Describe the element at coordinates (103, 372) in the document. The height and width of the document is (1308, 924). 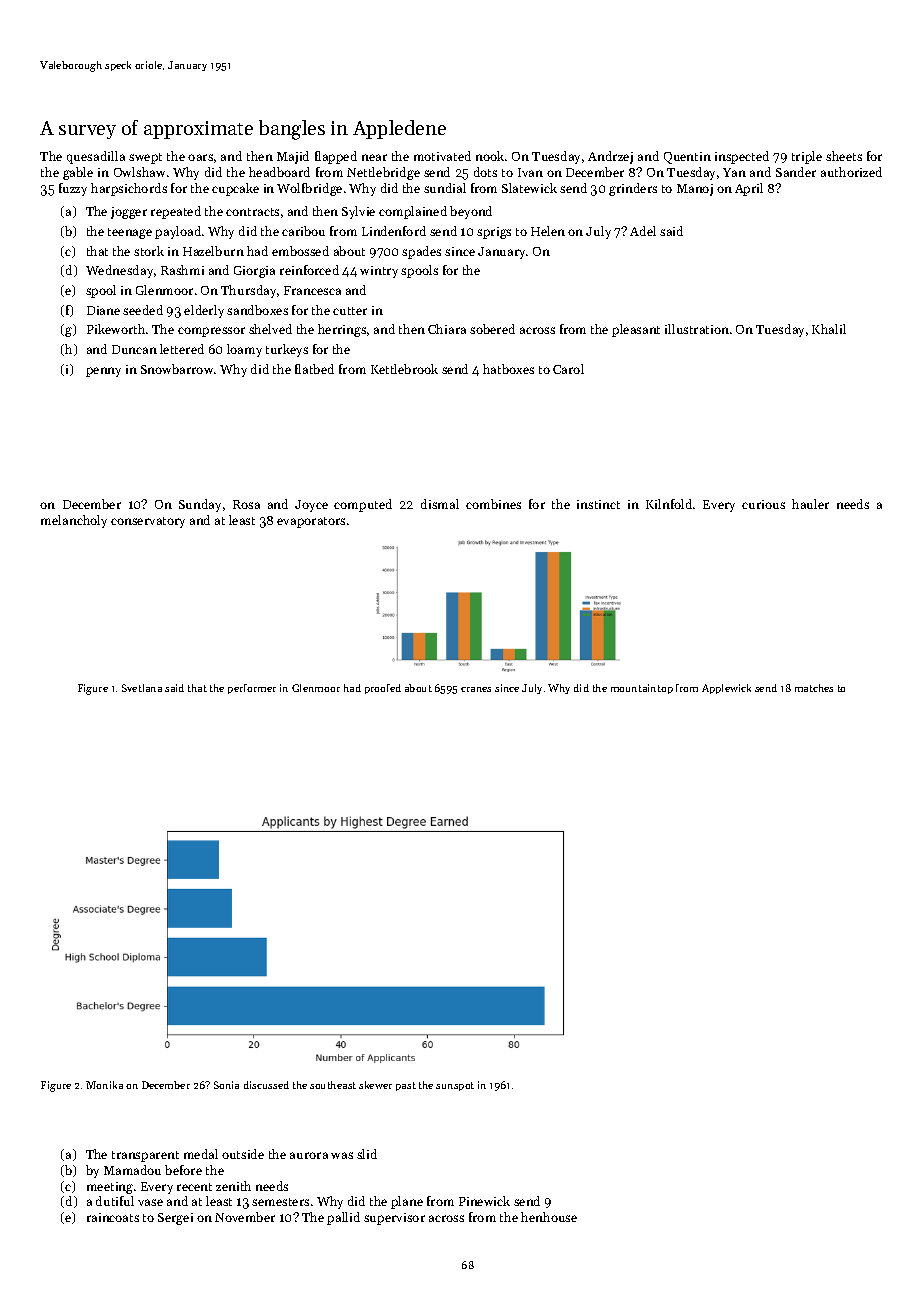
I see `penny` at that location.
